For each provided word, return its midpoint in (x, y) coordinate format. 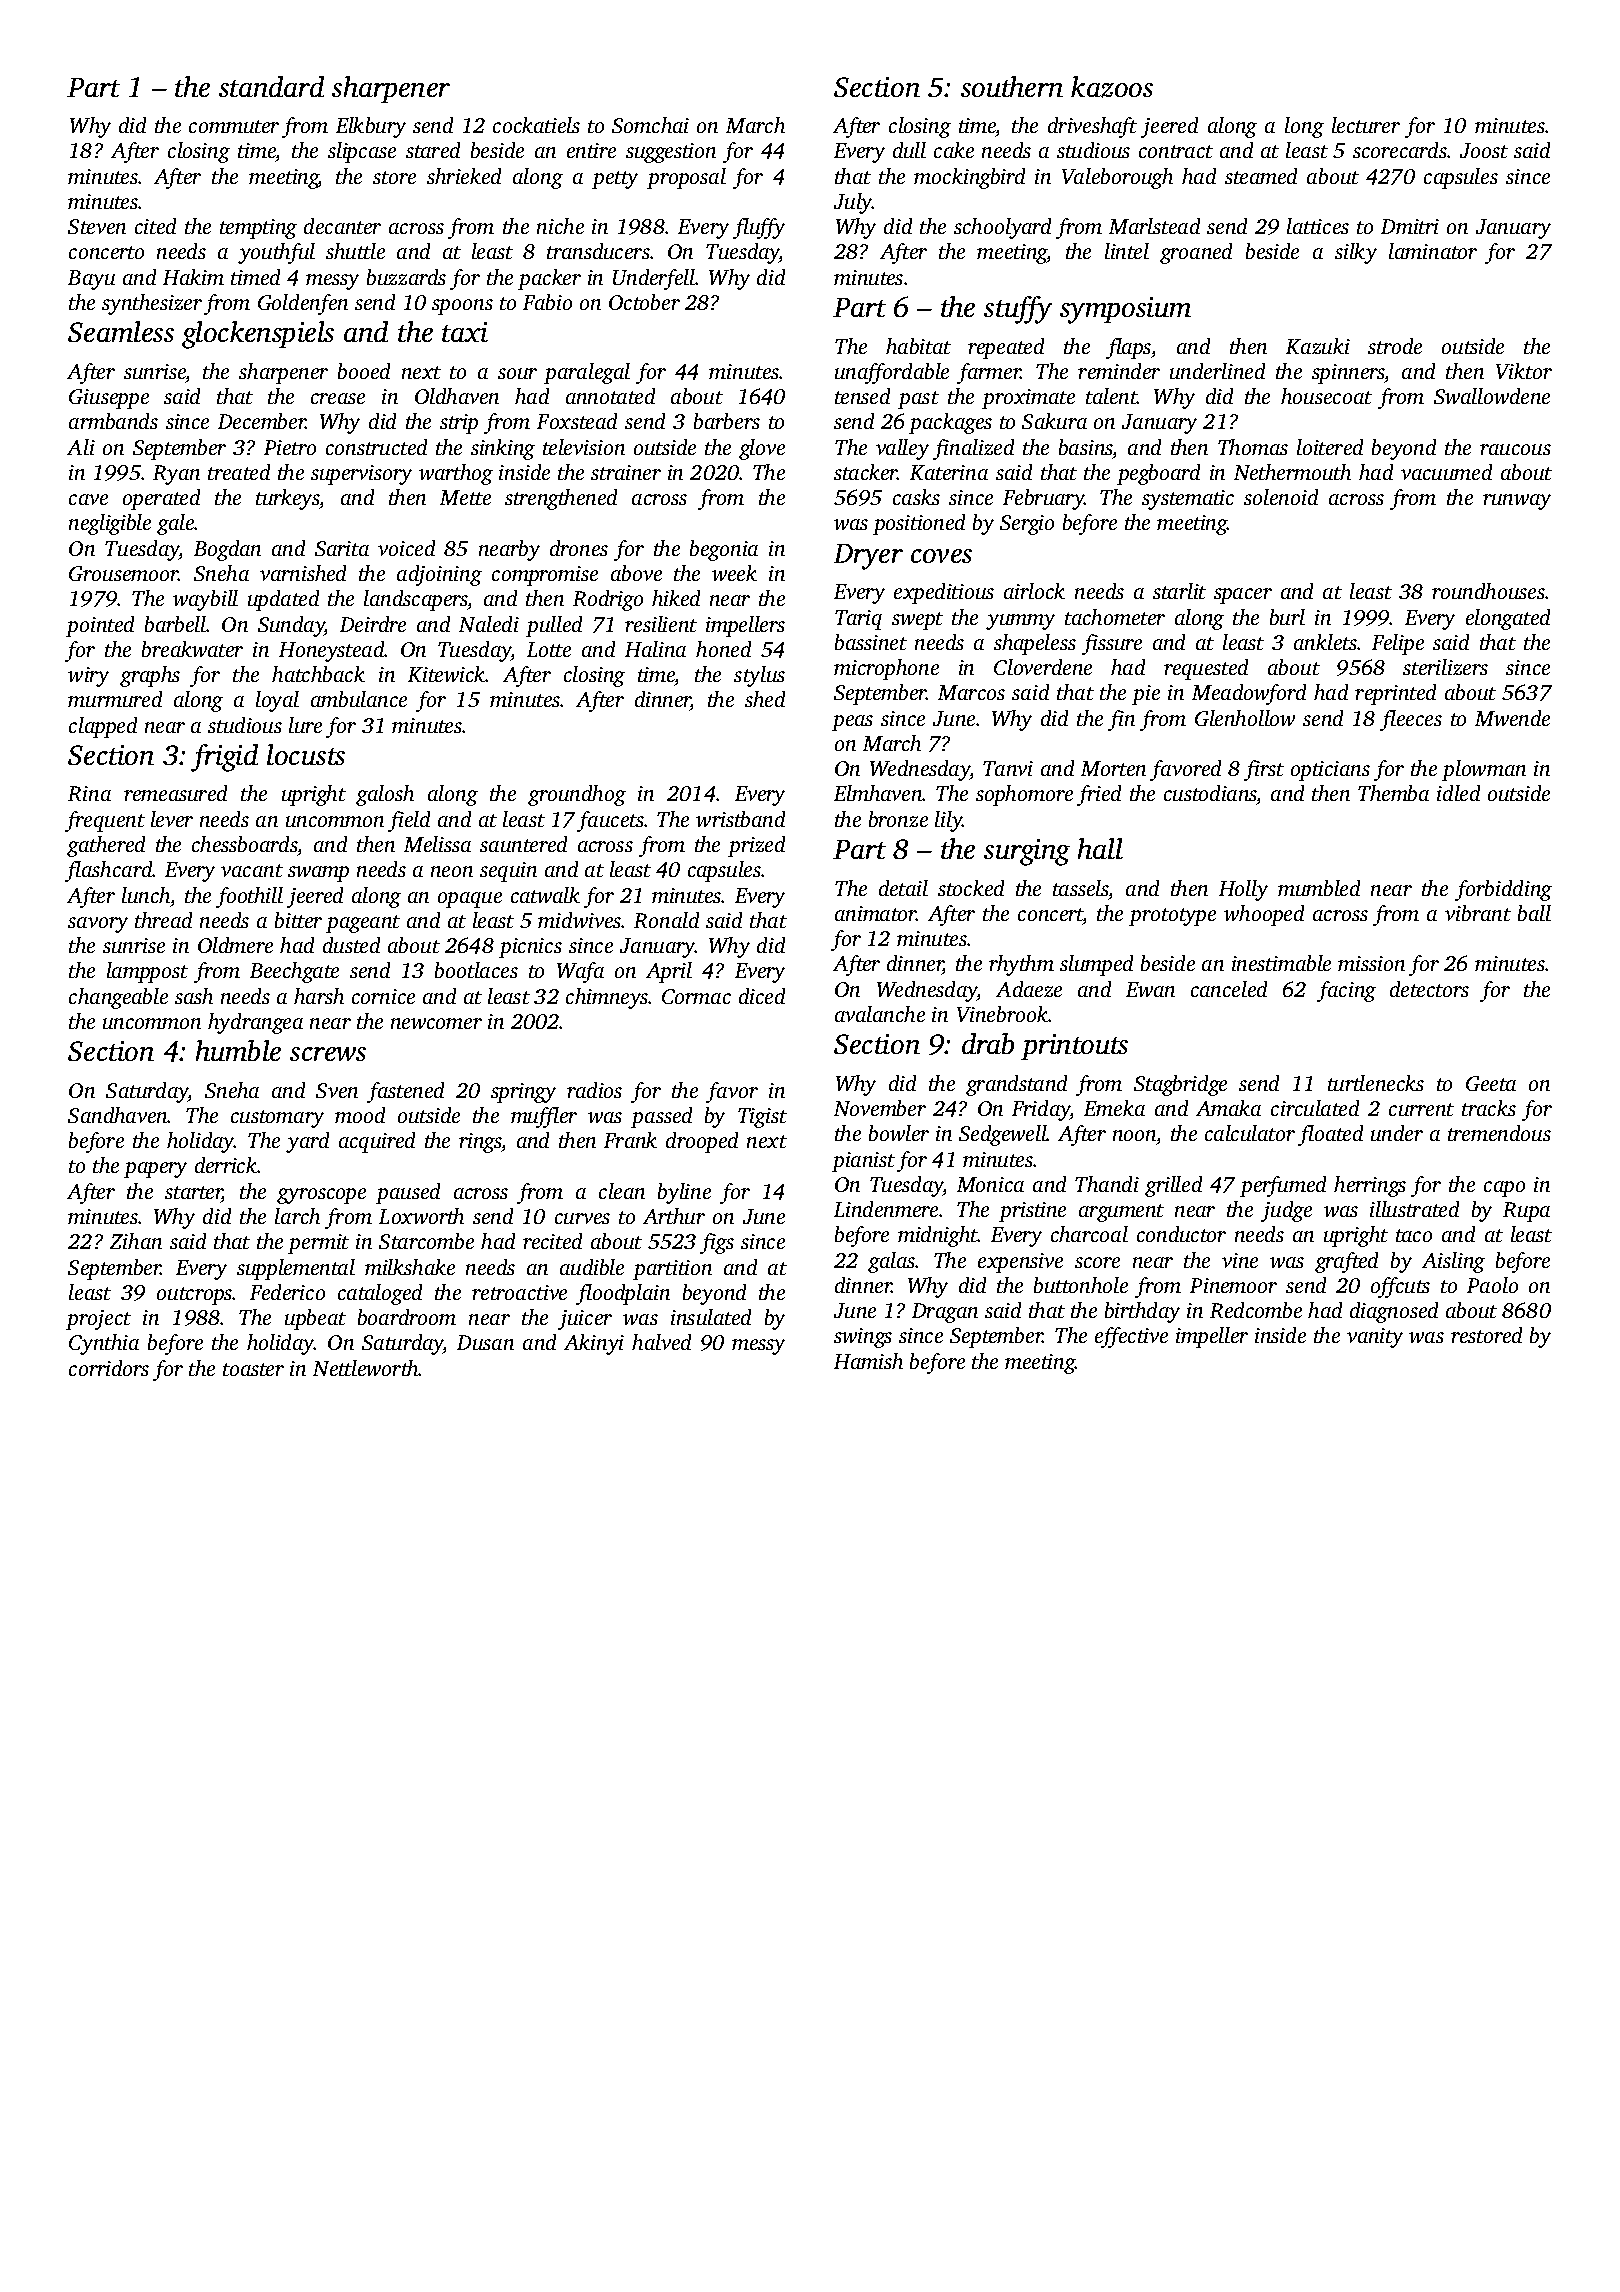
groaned (1196, 253)
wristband (740, 819)
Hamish (868, 1361)
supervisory (361, 475)
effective (1131, 1337)
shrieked (464, 176)
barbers (727, 421)
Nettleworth (366, 1368)
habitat (918, 346)
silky (1356, 253)
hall (1100, 848)
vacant (252, 870)
